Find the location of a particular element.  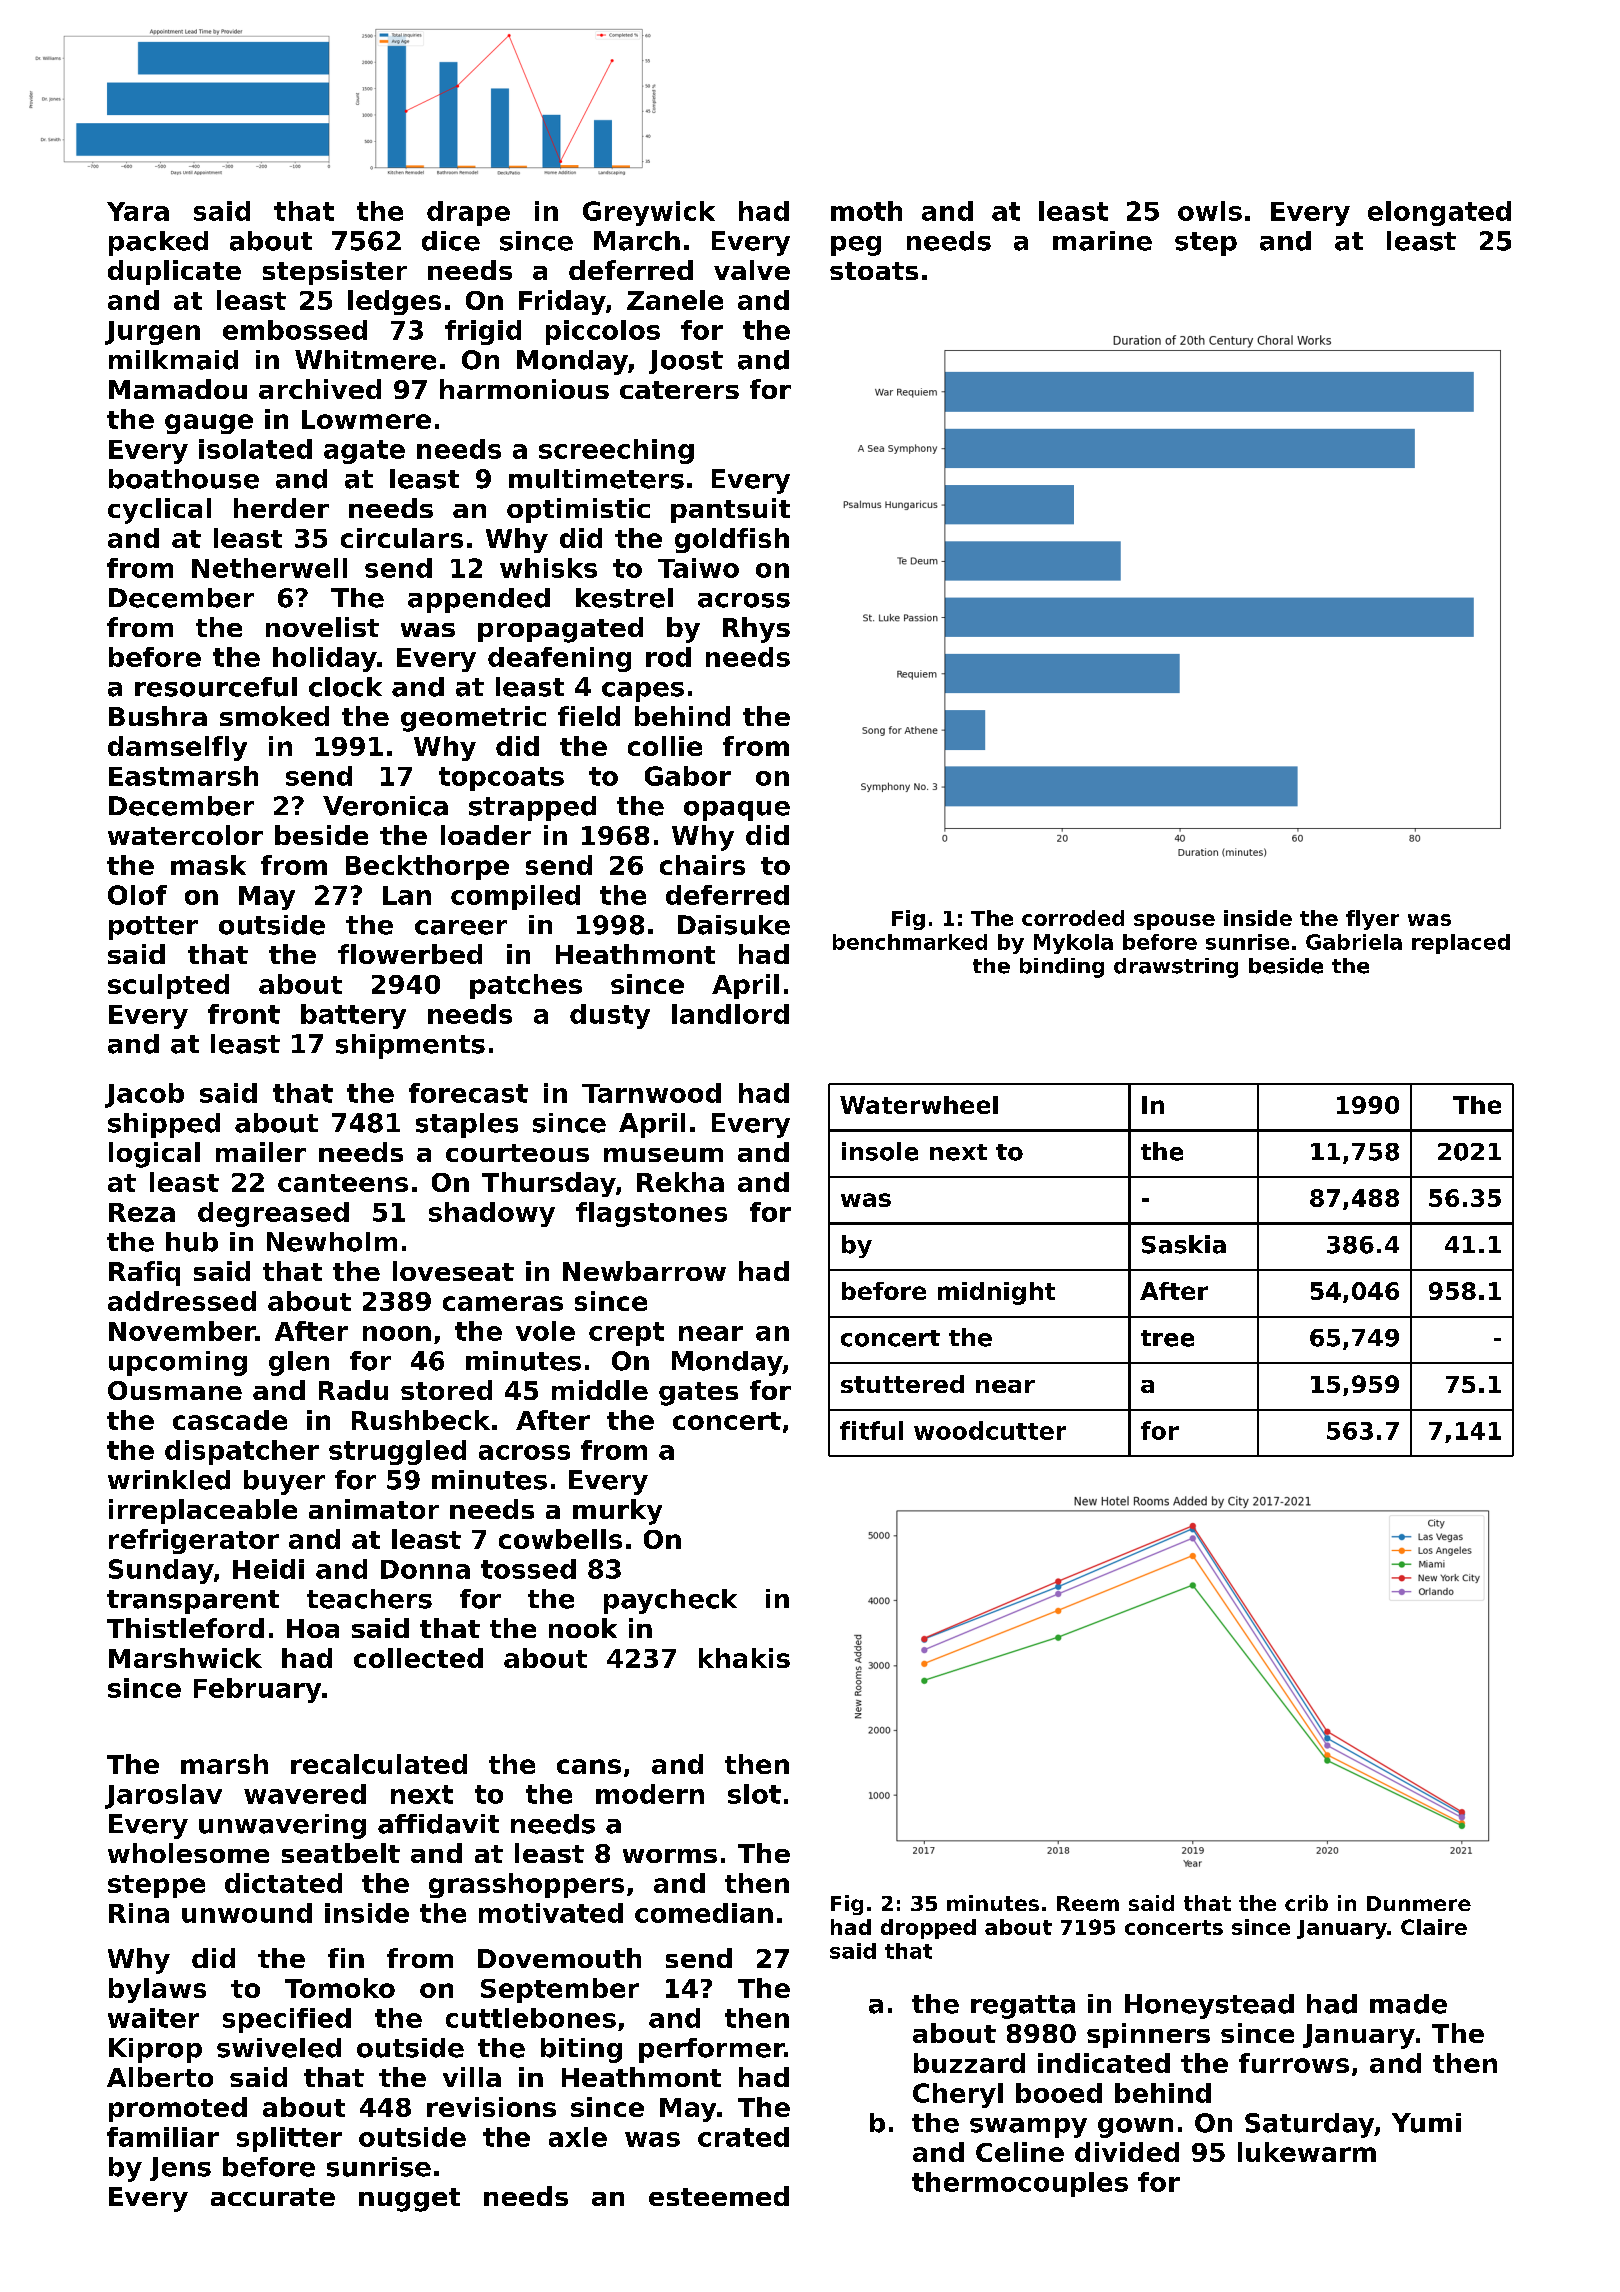

museum is located at coordinates (663, 1155).
